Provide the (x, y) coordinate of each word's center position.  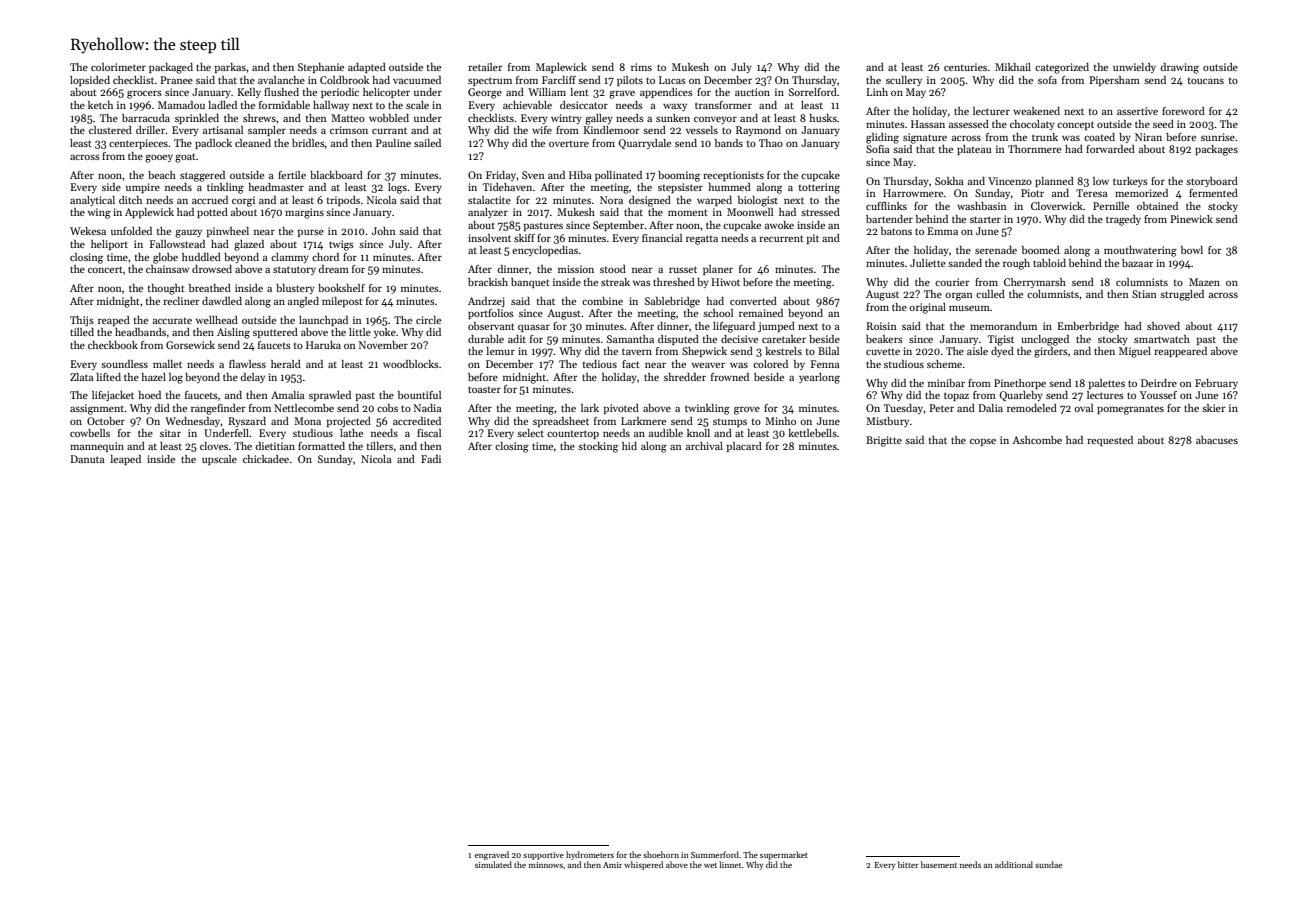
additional (1014, 864)
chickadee (266, 459)
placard (744, 447)
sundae (1048, 864)
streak (615, 282)
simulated (493, 864)
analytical (92, 201)
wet (710, 865)
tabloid (1049, 263)
